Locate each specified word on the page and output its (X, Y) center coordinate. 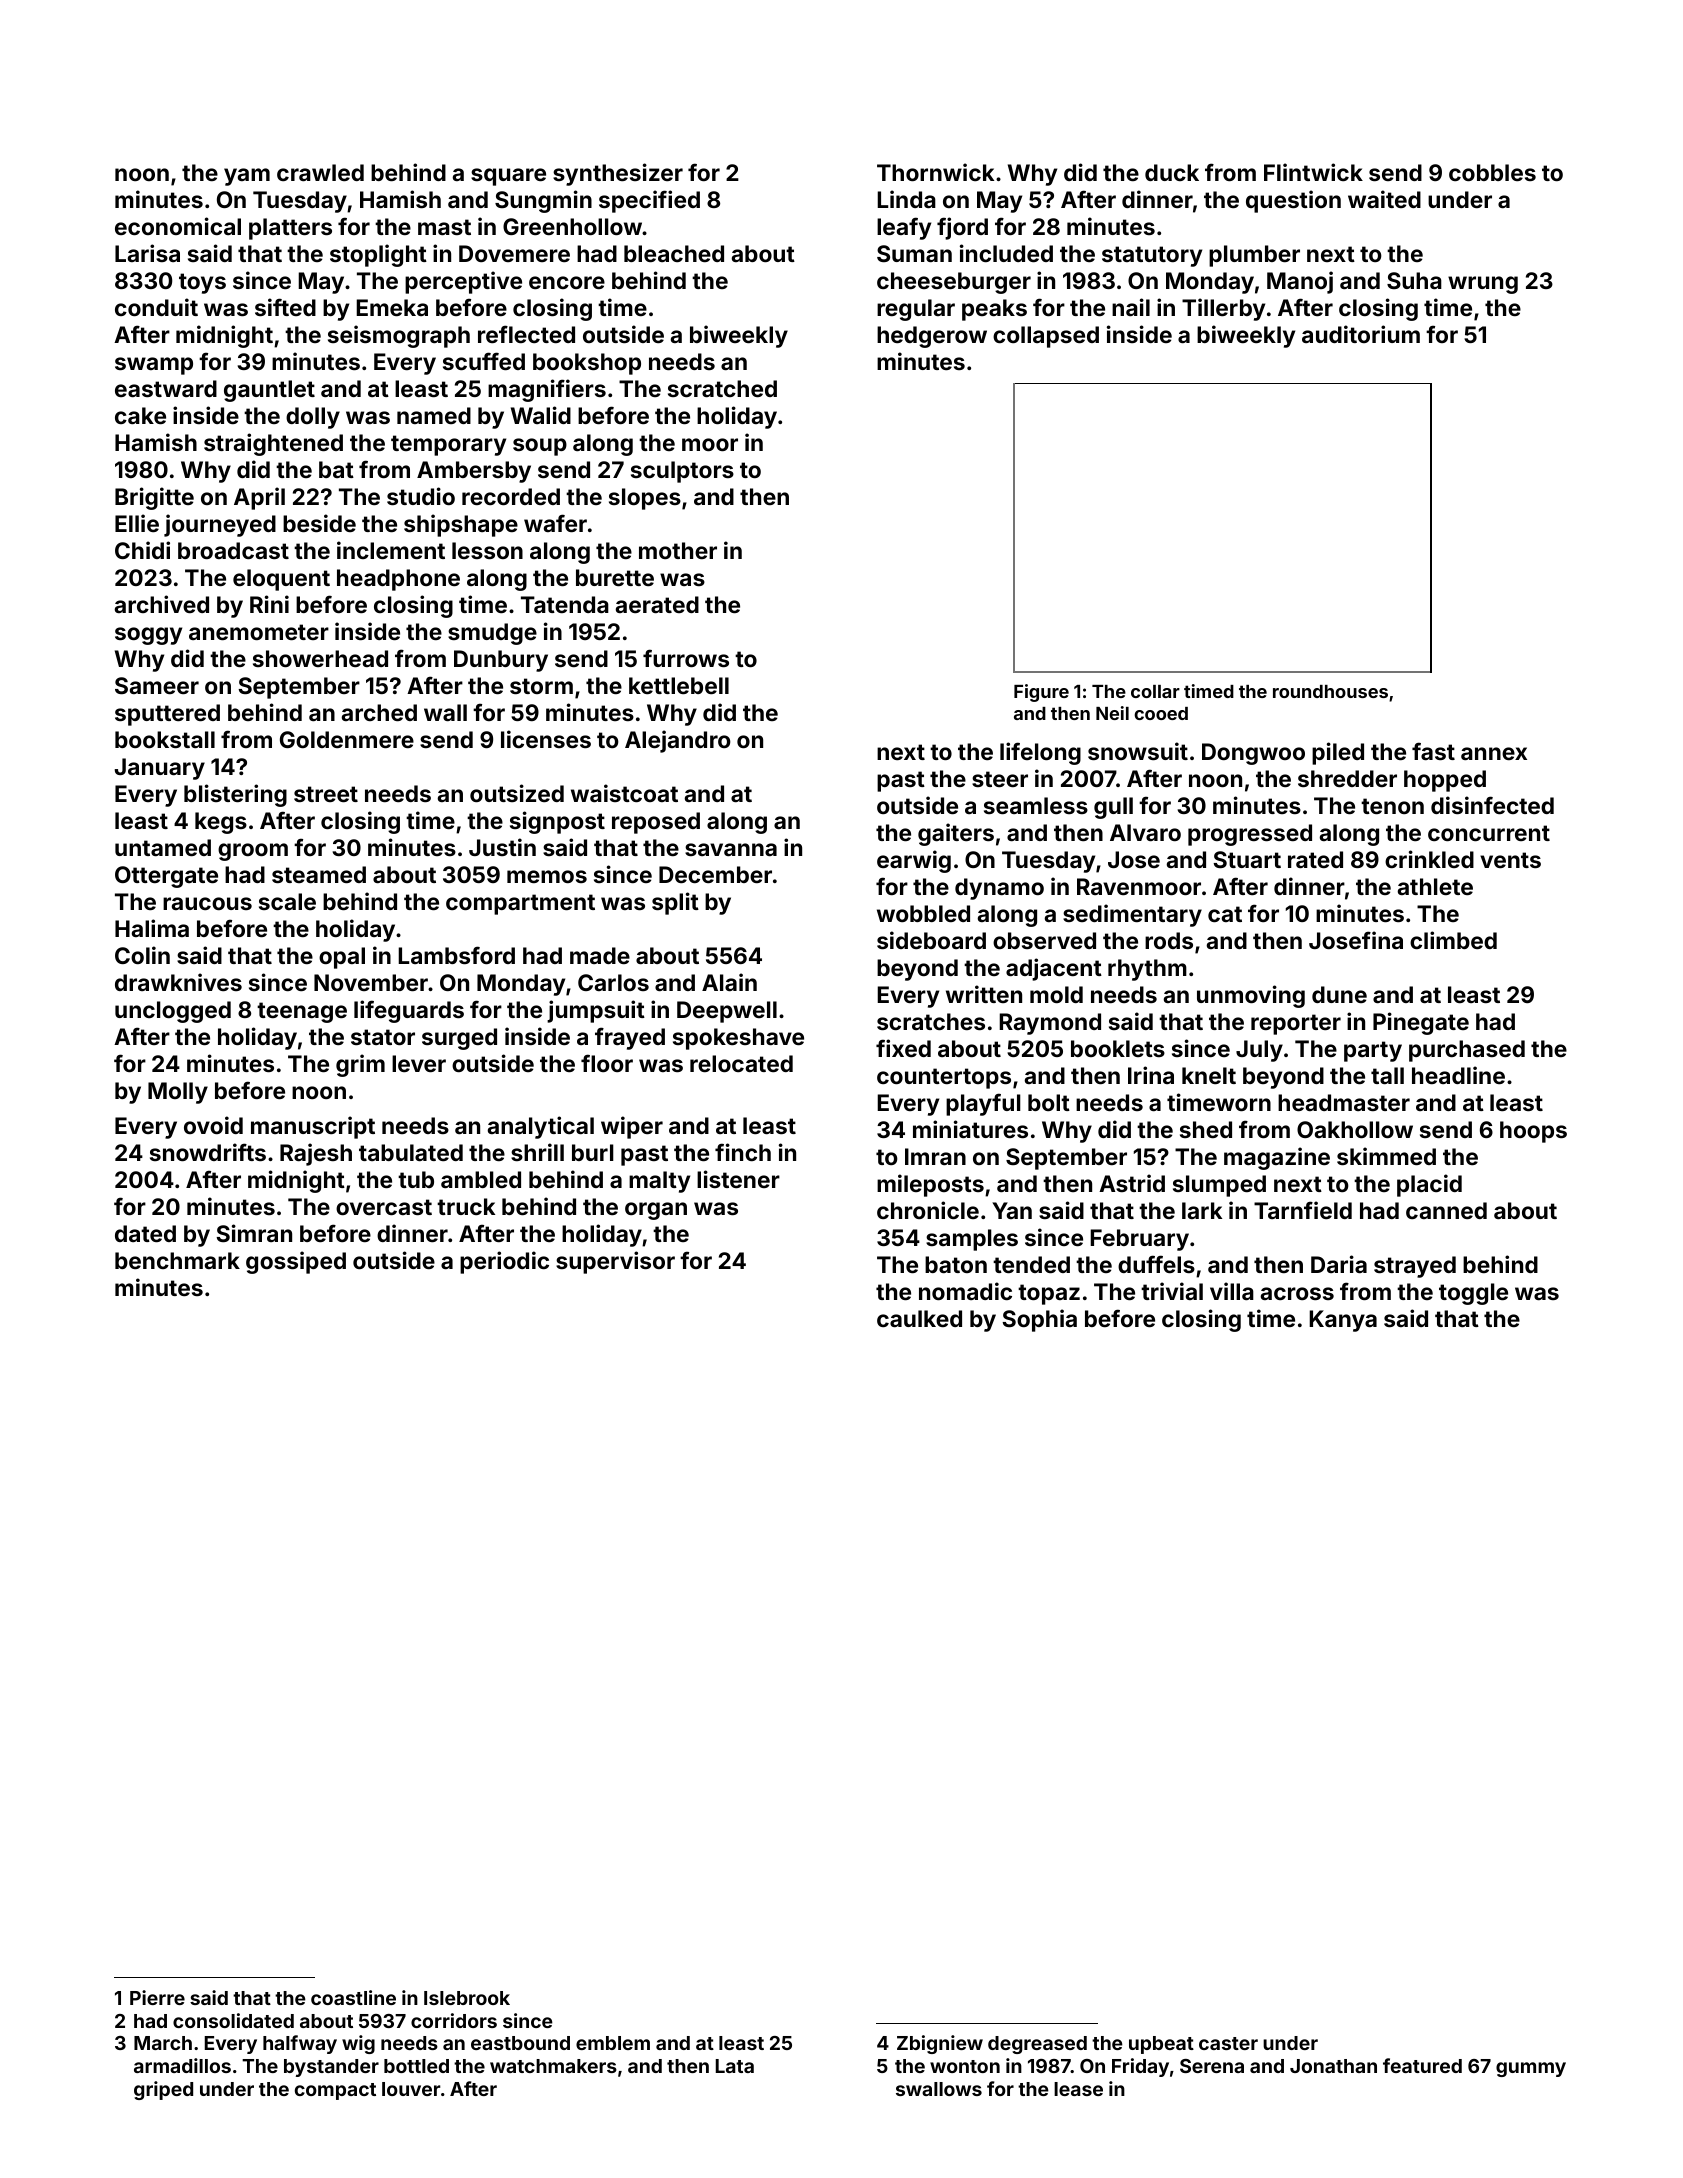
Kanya (1343, 1321)
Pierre (157, 1997)
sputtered (167, 715)
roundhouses (1330, 691)
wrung (1483, 285)
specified (649, 201)
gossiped (296, 1262)
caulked (919, 1318)
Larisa (147, 253)
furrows (686, 658)
